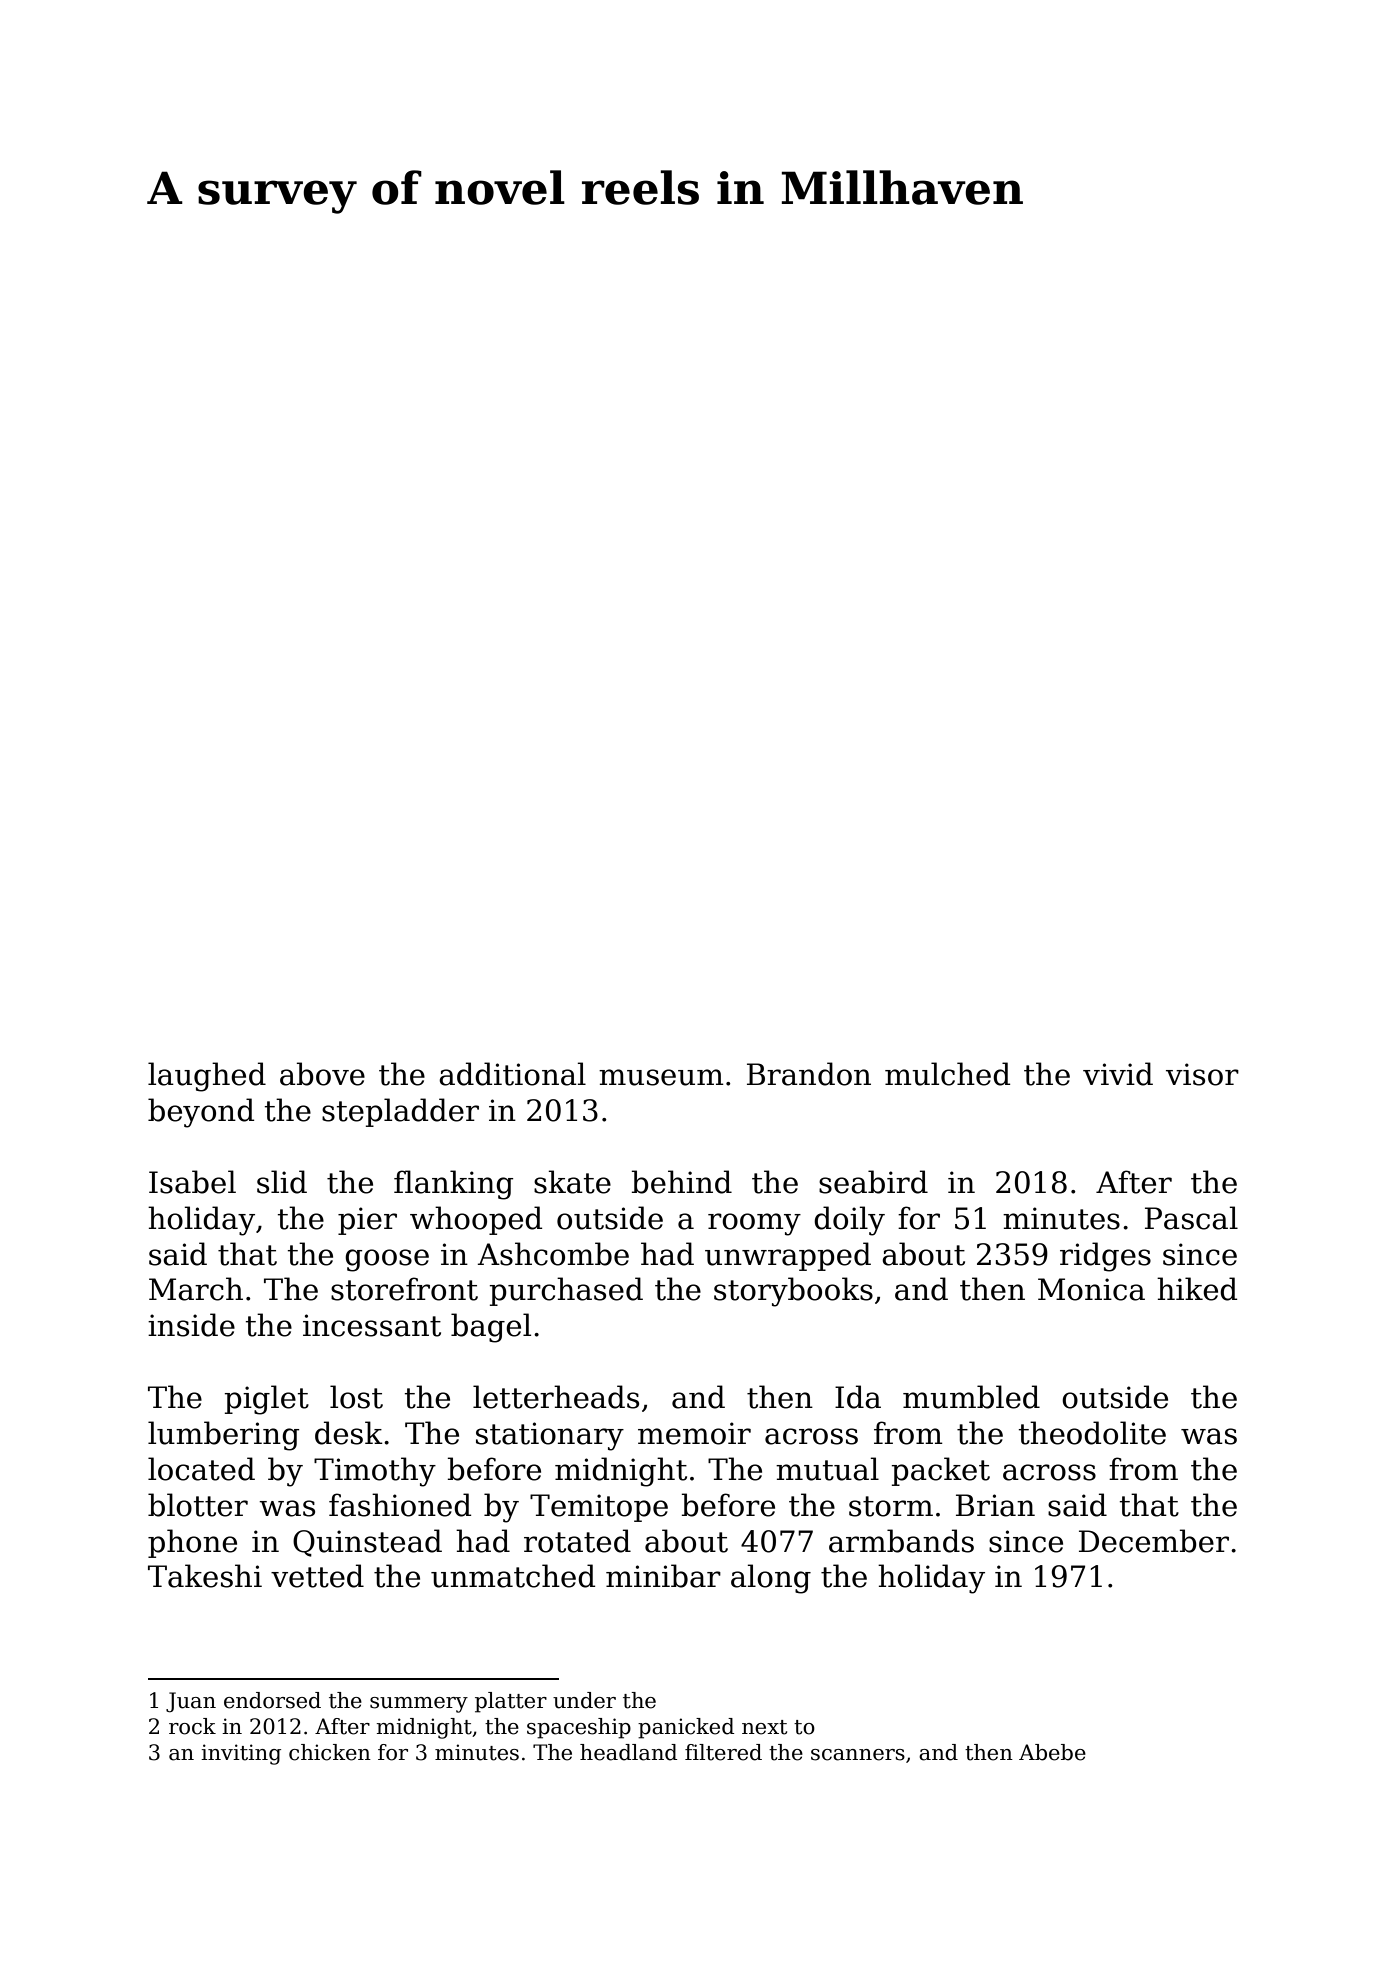 Image resolution: width=1386 pixels, height=1969 pixels. I want to click on mumbled, so click(971, 1397).
